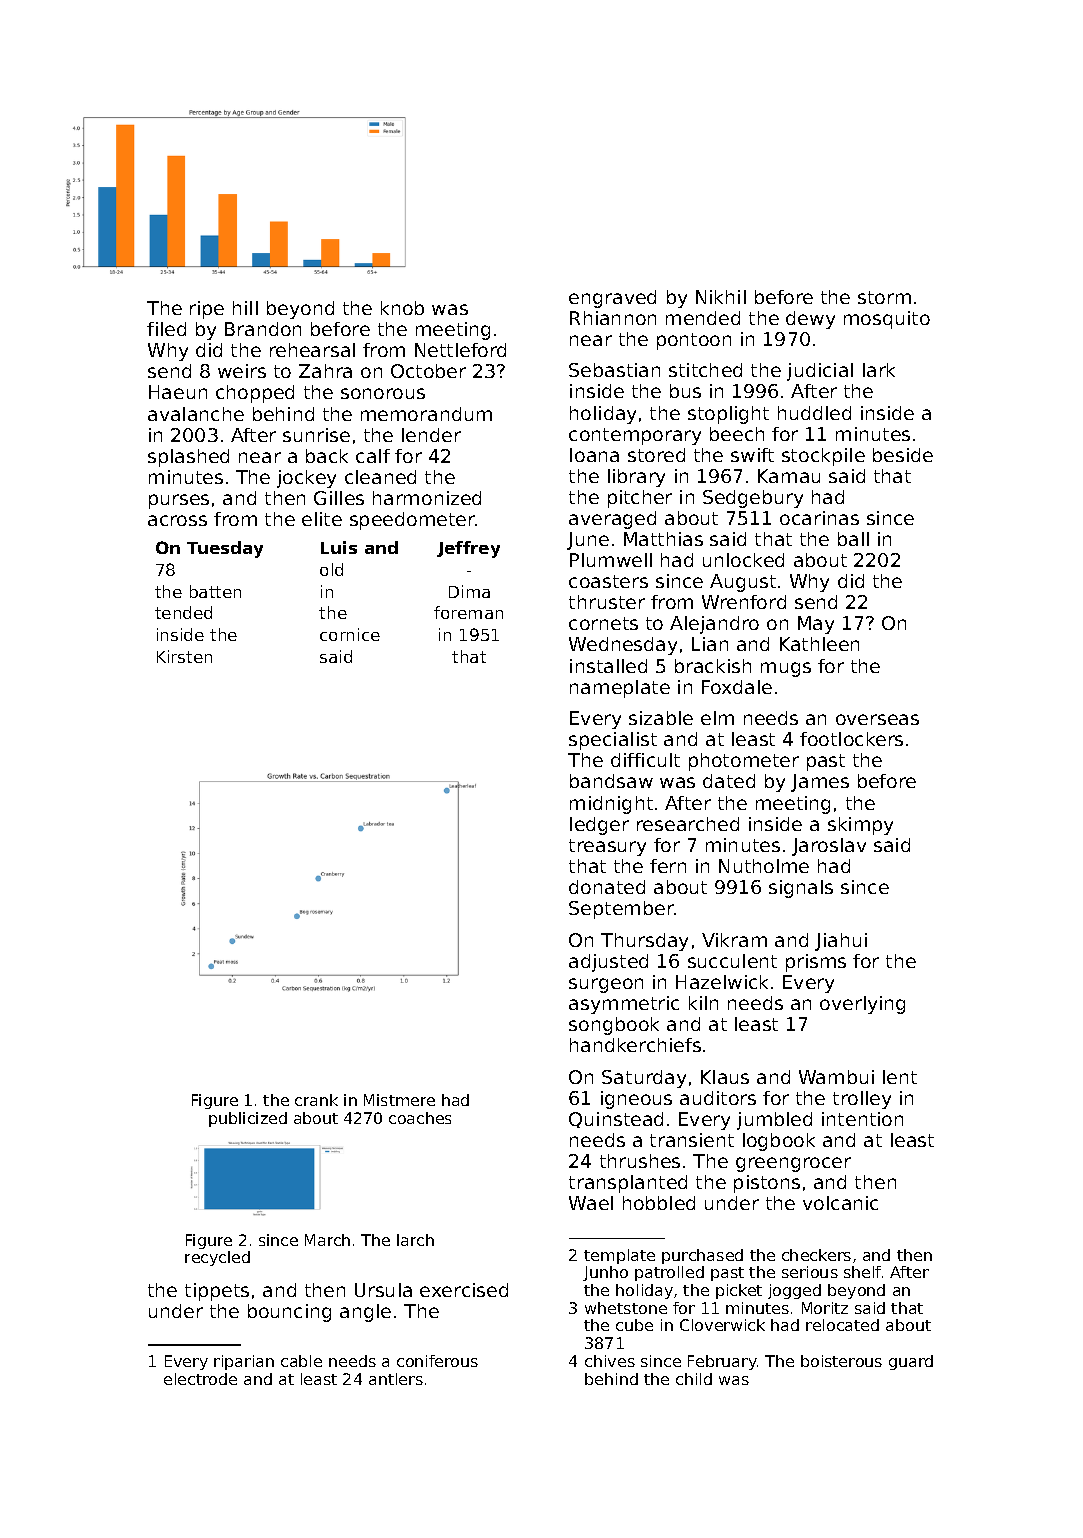  I want to click on dewy, so click(810, 320).
